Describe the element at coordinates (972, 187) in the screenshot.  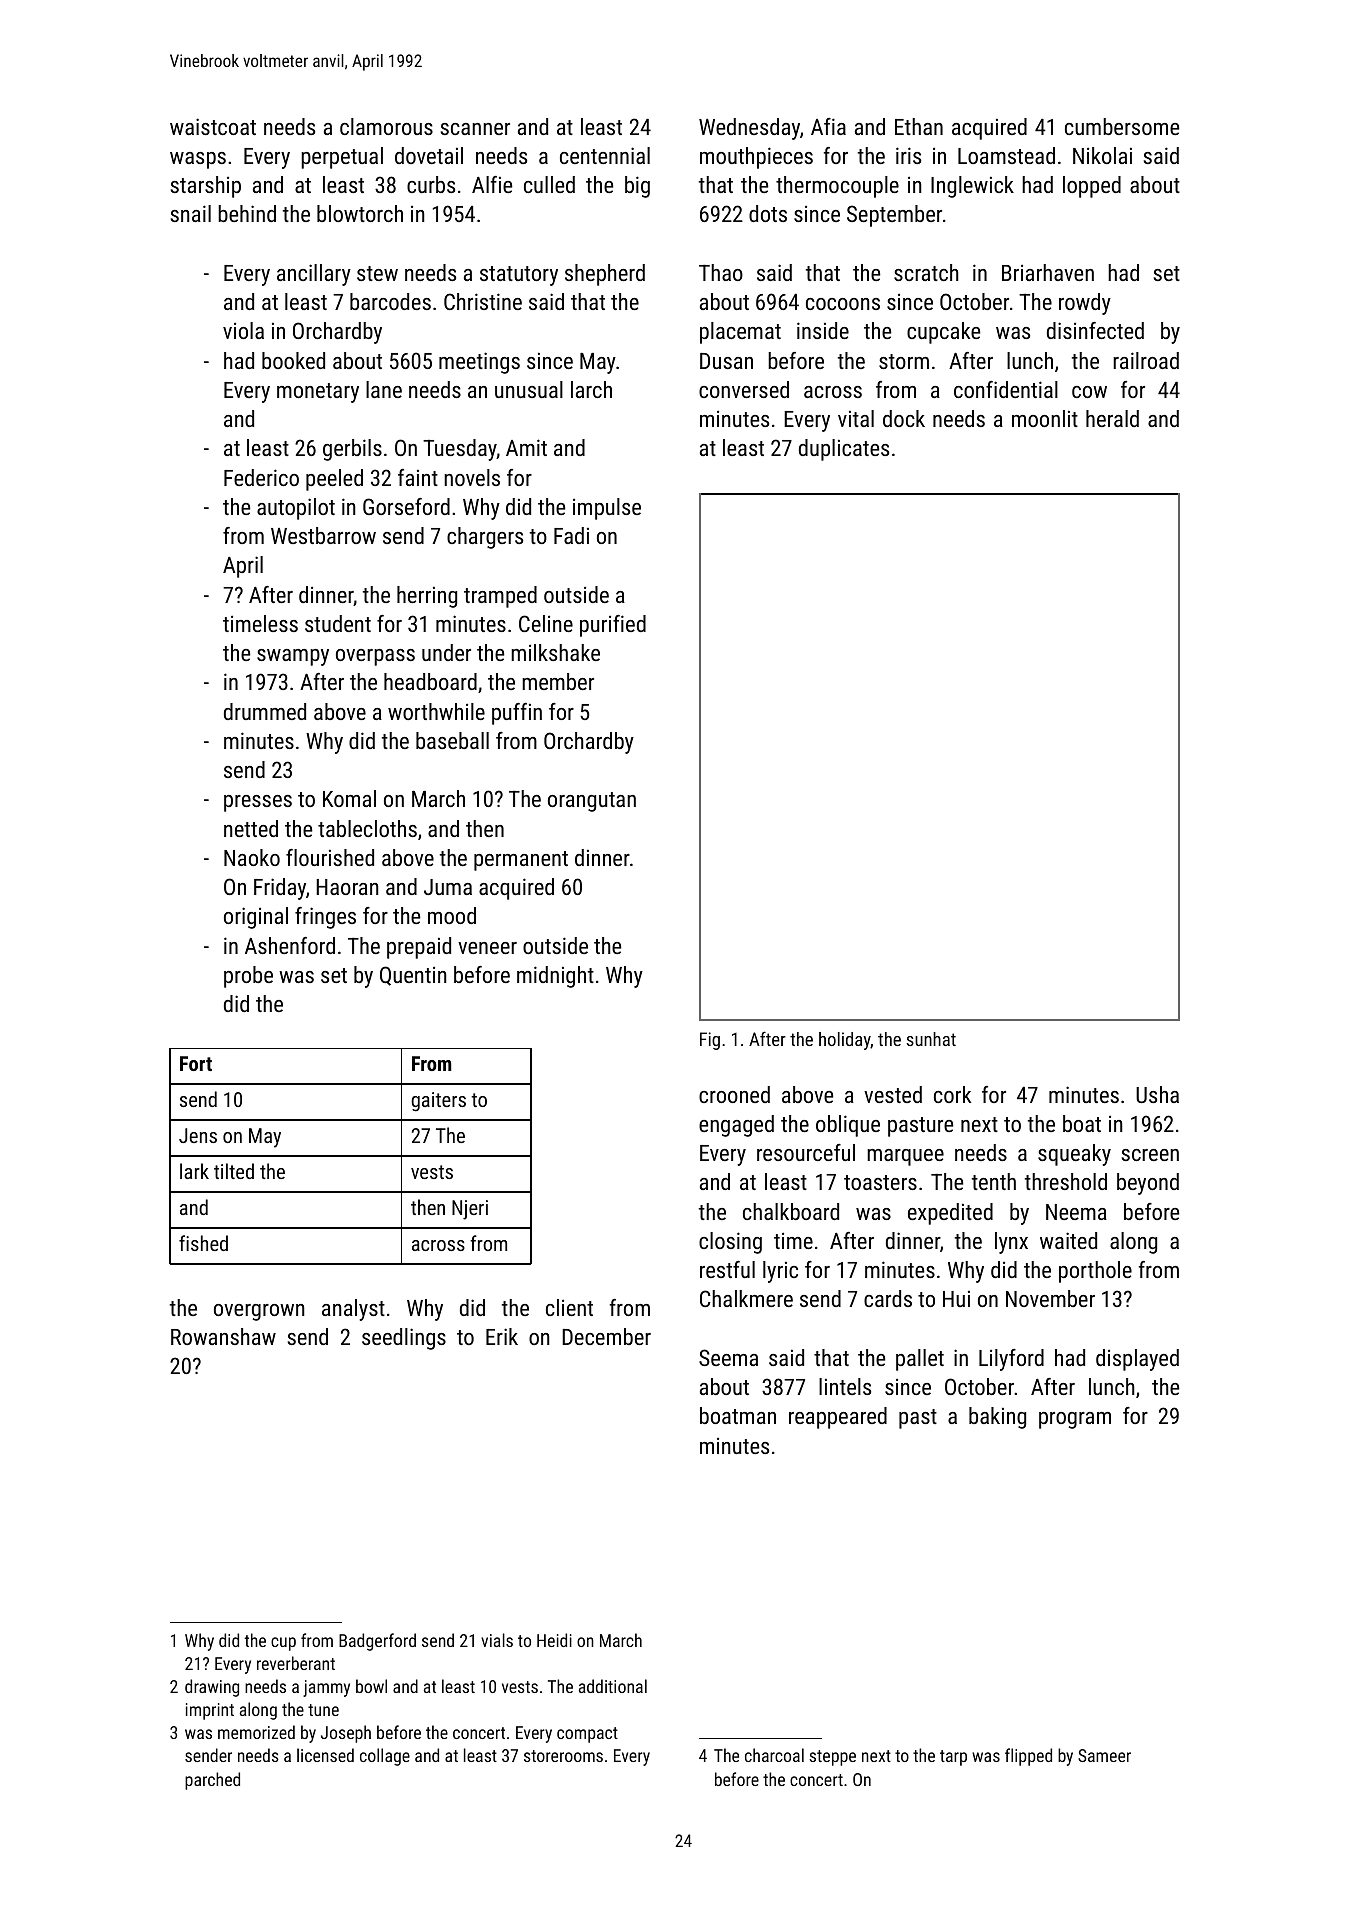
I see `Inglewick` at that location.
